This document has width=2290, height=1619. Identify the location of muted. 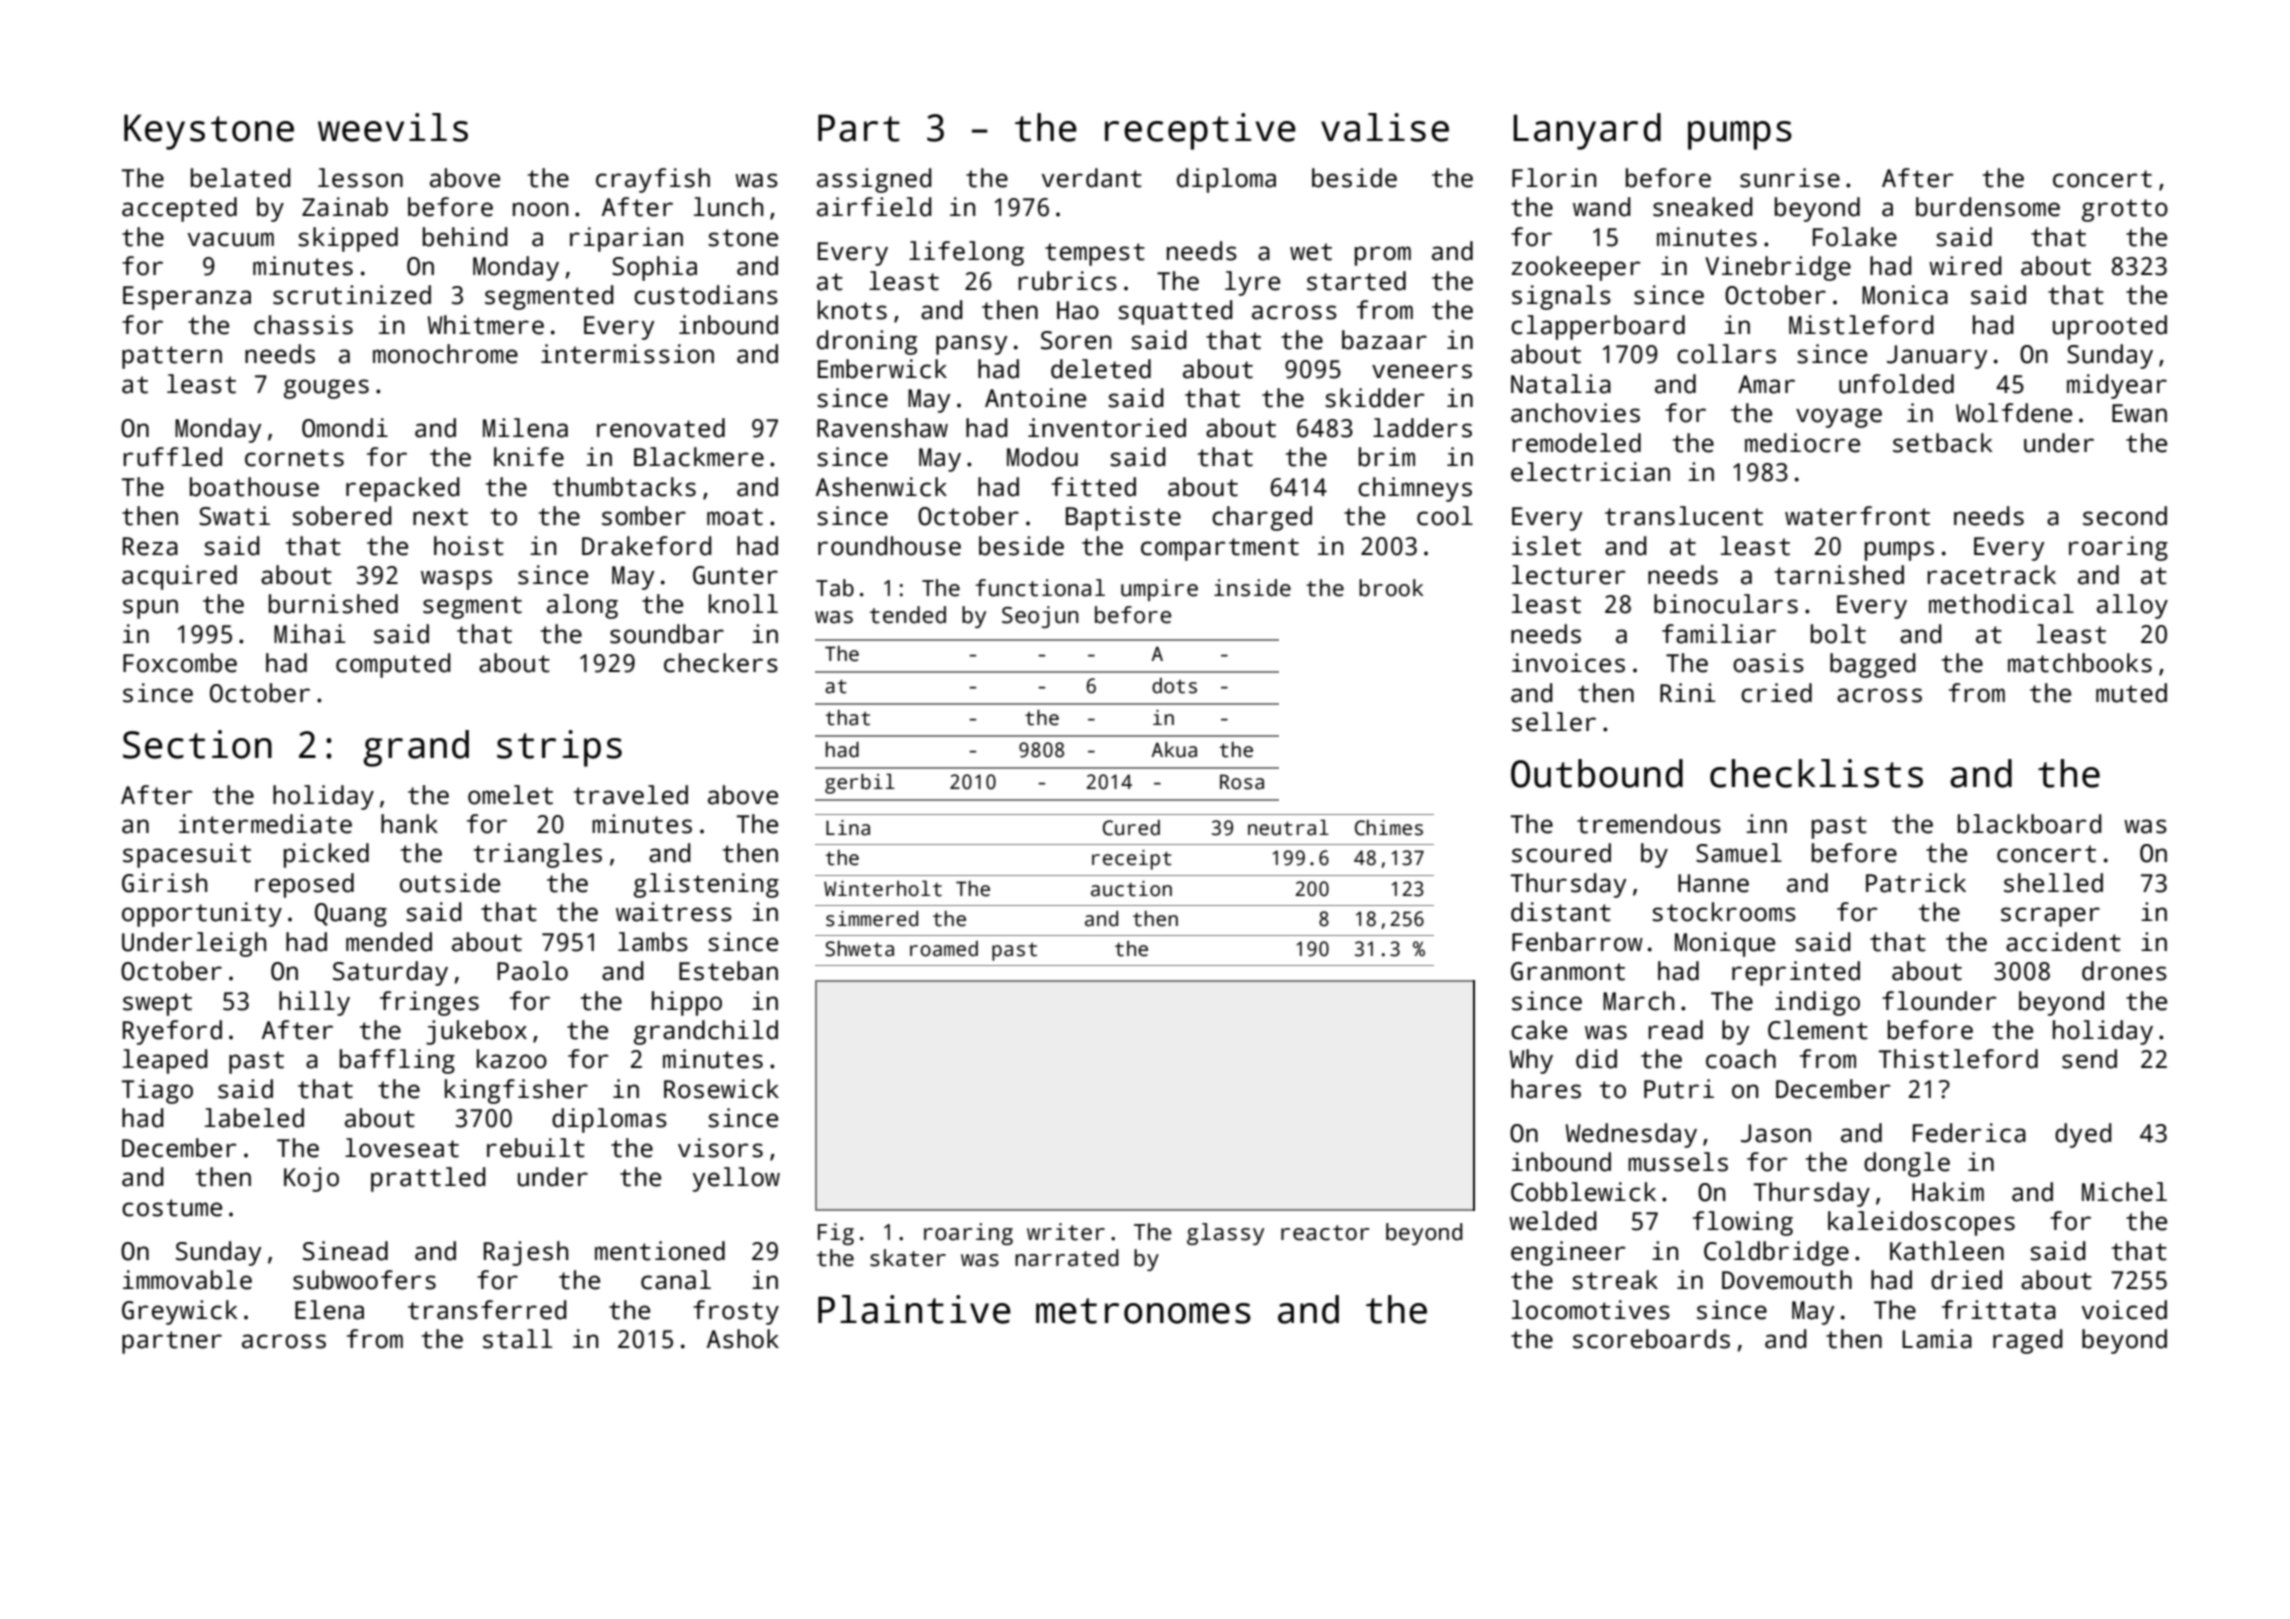
(2131, 693).
